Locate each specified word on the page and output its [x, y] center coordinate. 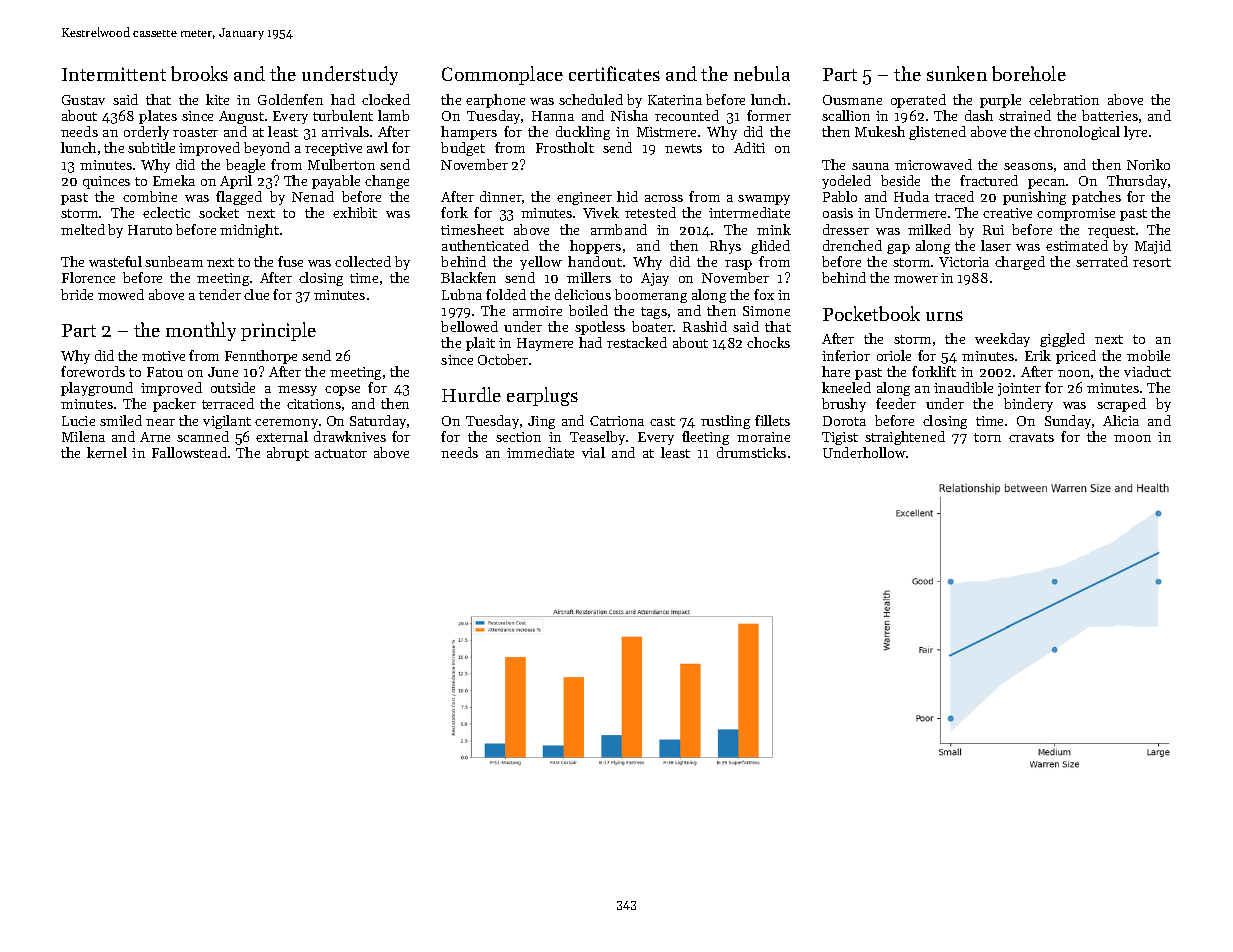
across [664, 198]
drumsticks [751, 452]
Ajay [655, 279]
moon [1132, 438]
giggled [1062, 340]
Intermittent [114, 74]
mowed [121, 294]
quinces [106, 182]
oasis [838, 213]
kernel [107, 452]
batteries [1110, 115]
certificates [614, 73]
